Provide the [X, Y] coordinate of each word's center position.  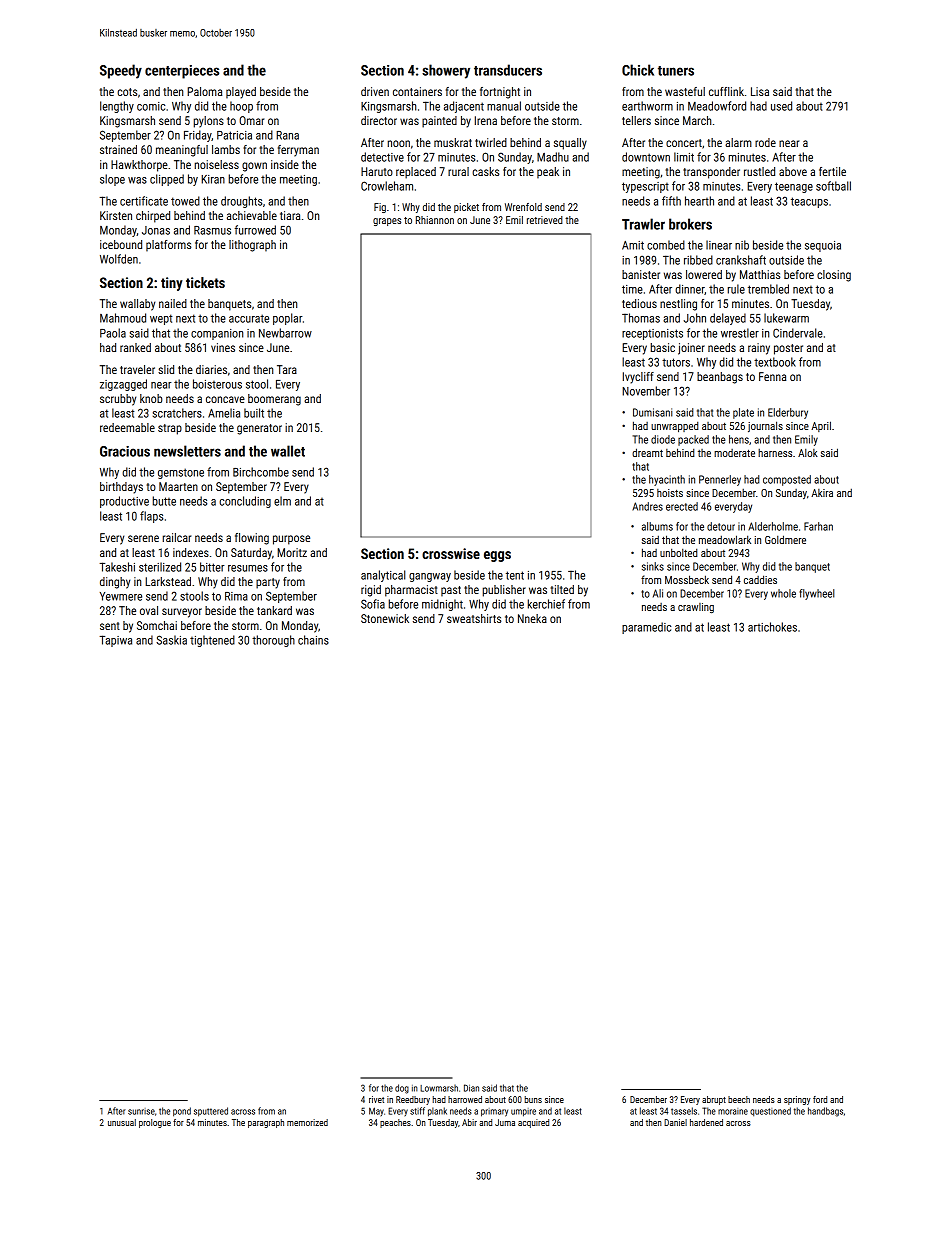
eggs [497, 556]
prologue [155, 1123]
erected [682, 506]
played [241, 93]
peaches [395, 1123]
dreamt [647, 452]
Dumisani [653, 412]
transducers [508, 70]
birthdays [121, 488]
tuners [676, 71]
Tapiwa [116, 641]
